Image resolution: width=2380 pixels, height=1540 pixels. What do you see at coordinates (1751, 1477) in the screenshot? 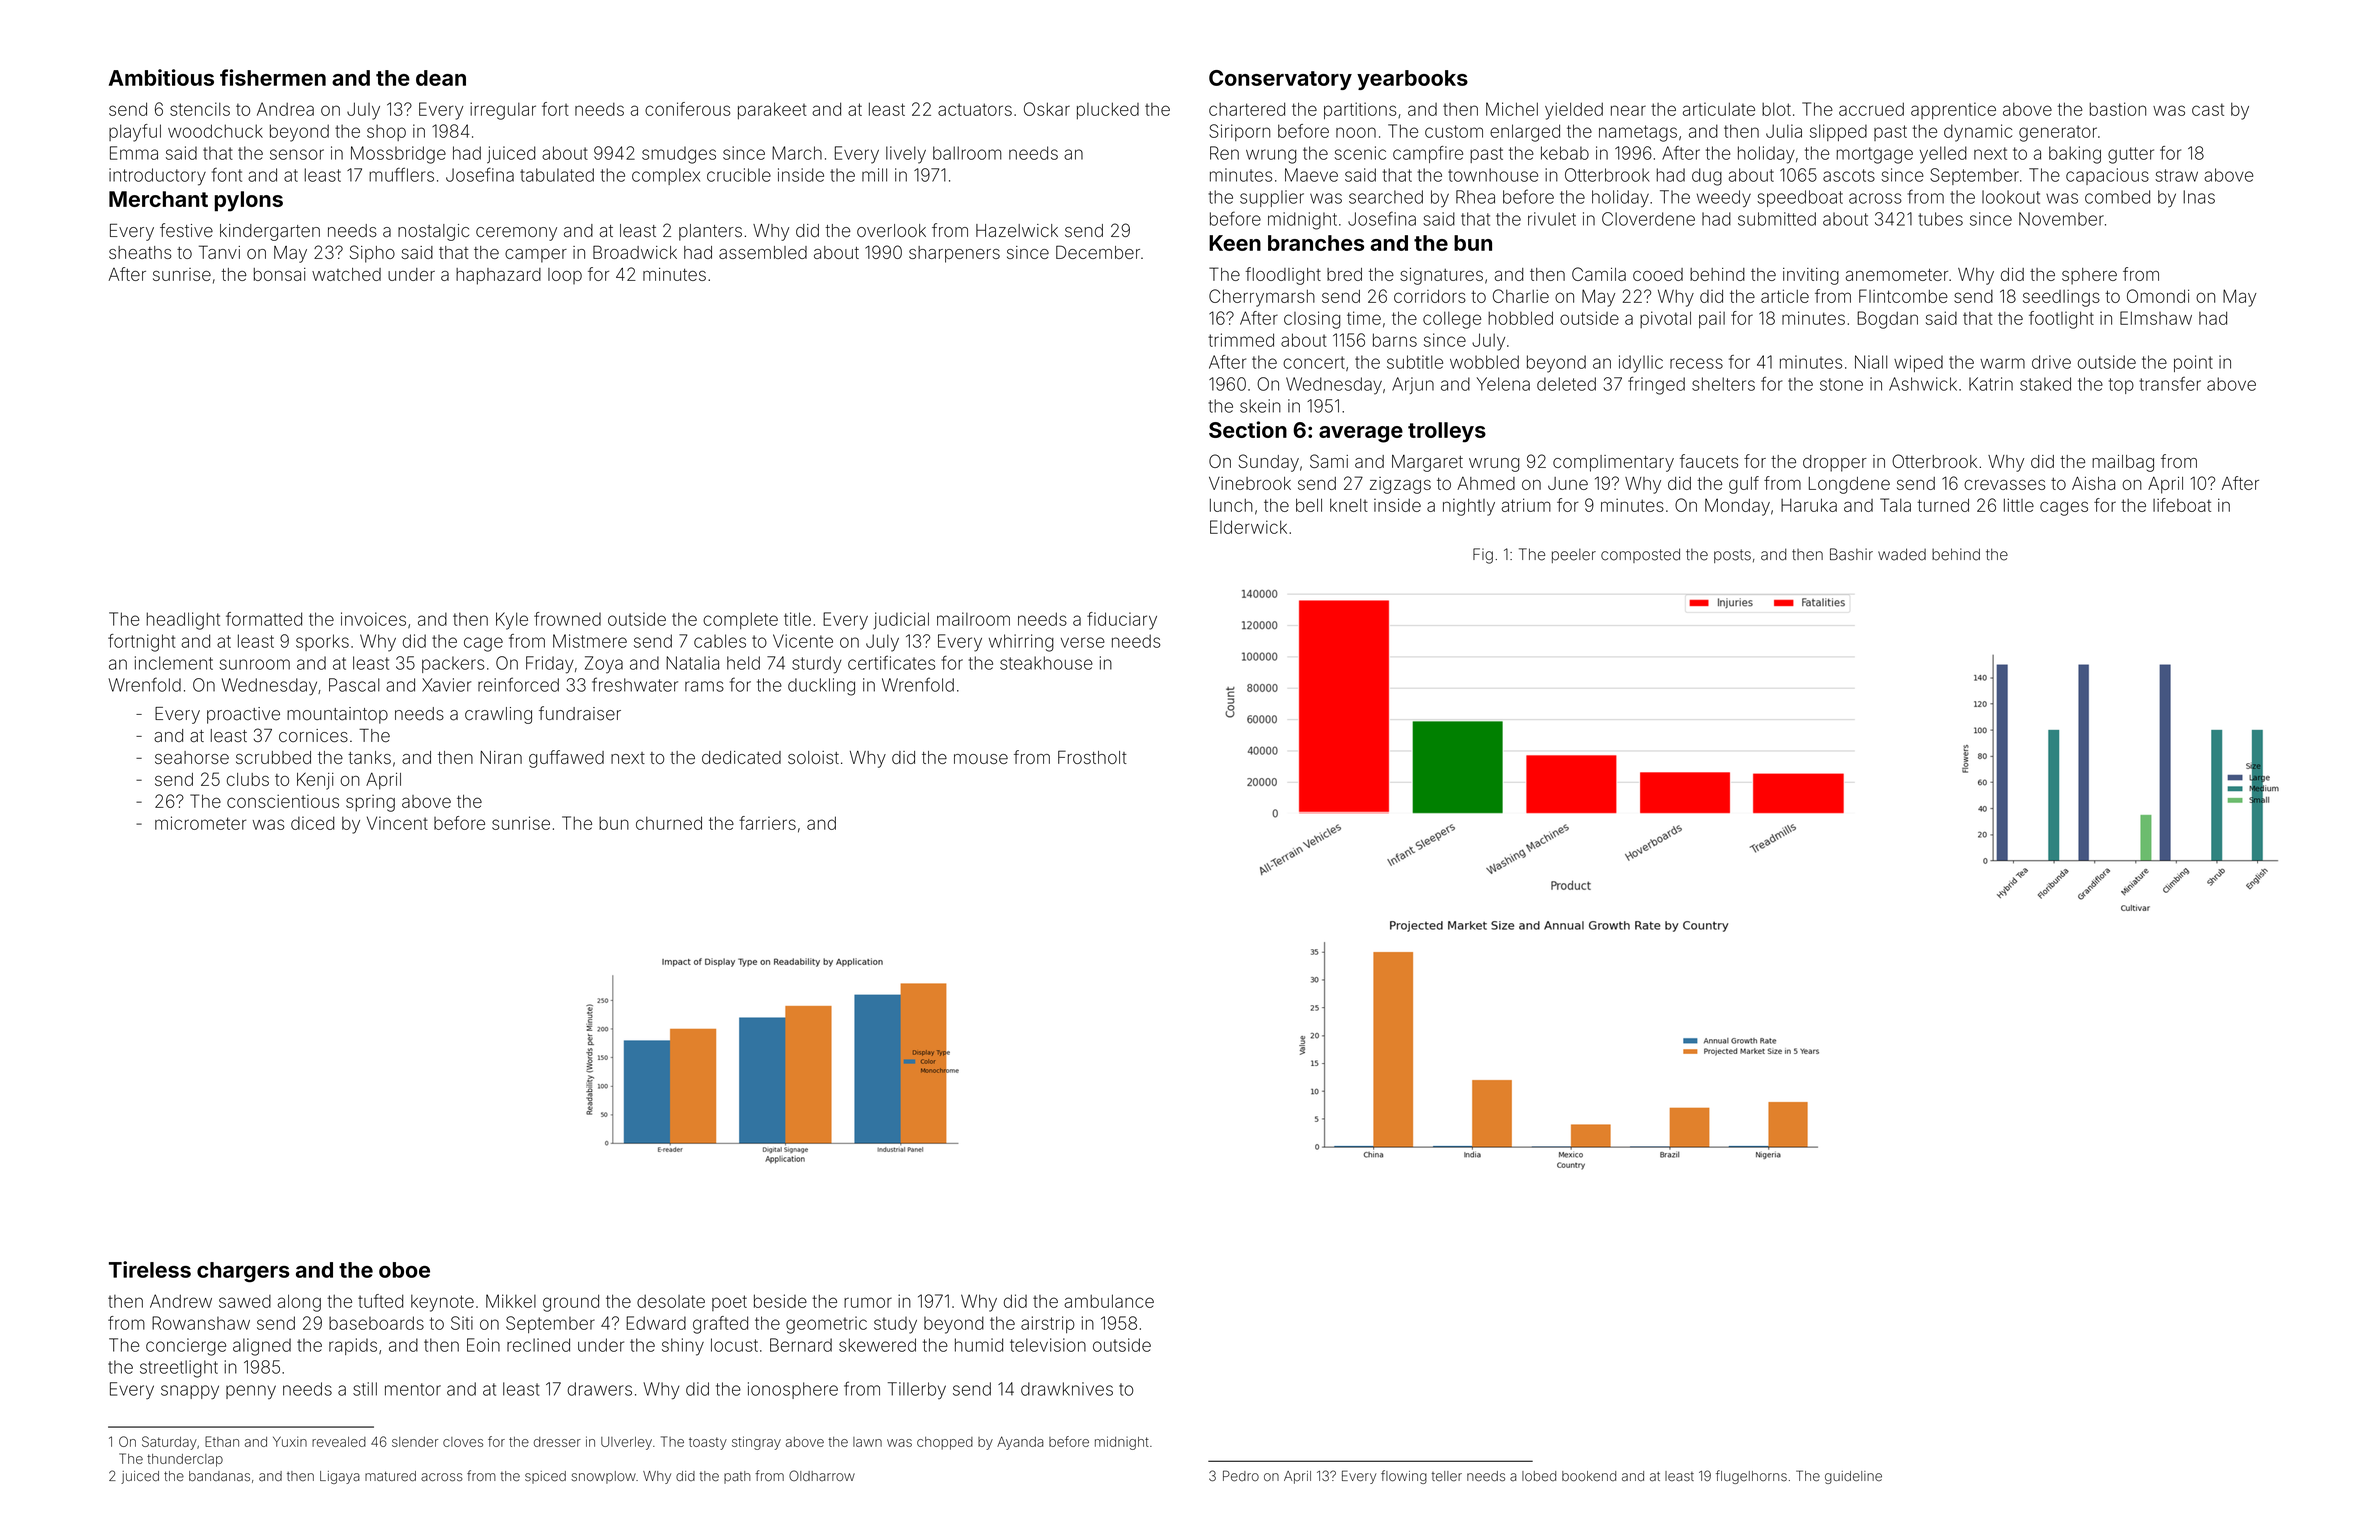
I see `flugelhorns` at bounding box center [1751, 1477].
